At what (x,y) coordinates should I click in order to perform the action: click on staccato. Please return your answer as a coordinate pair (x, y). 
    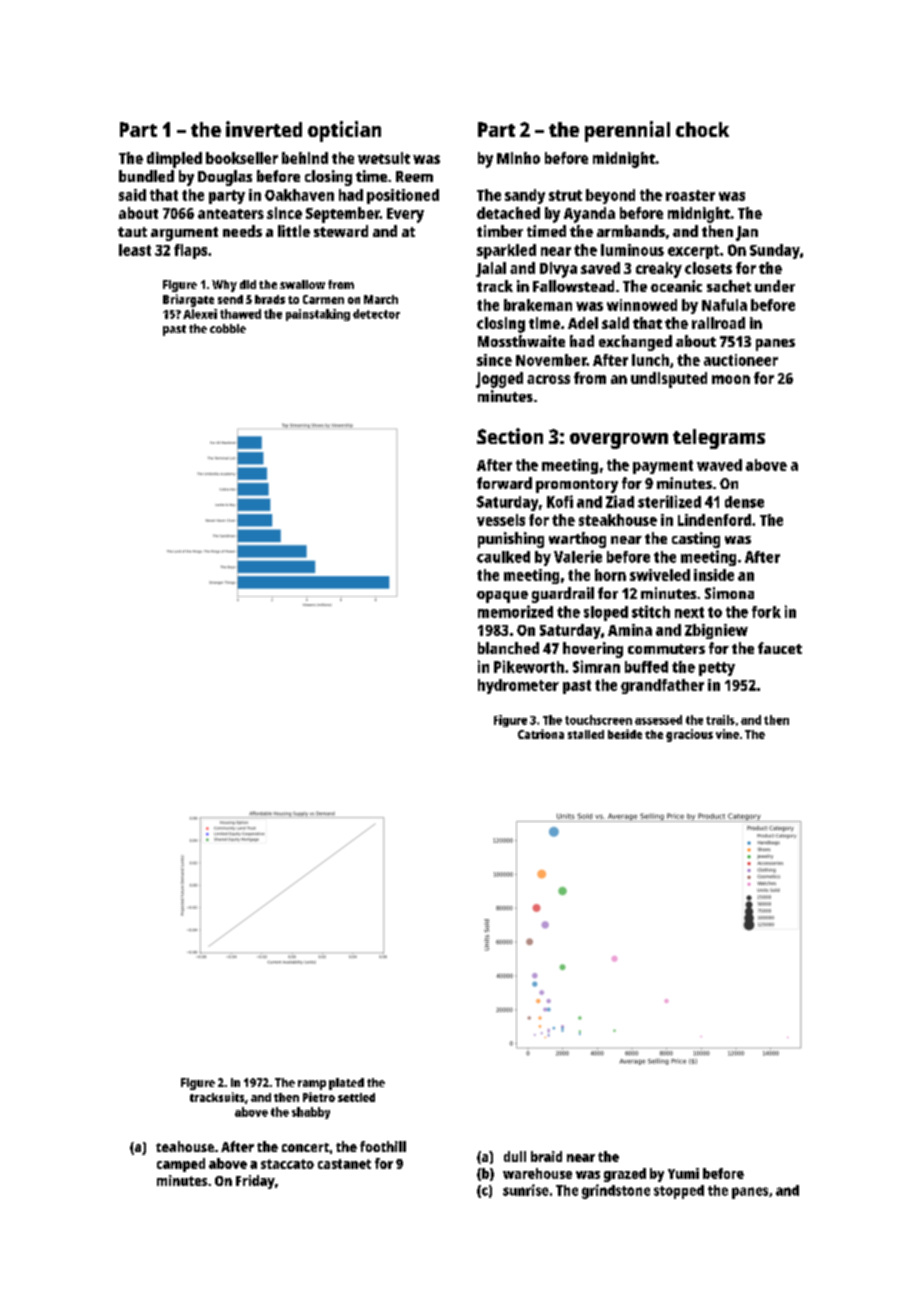
    Looking at the image, I should click on (287, 1164).
